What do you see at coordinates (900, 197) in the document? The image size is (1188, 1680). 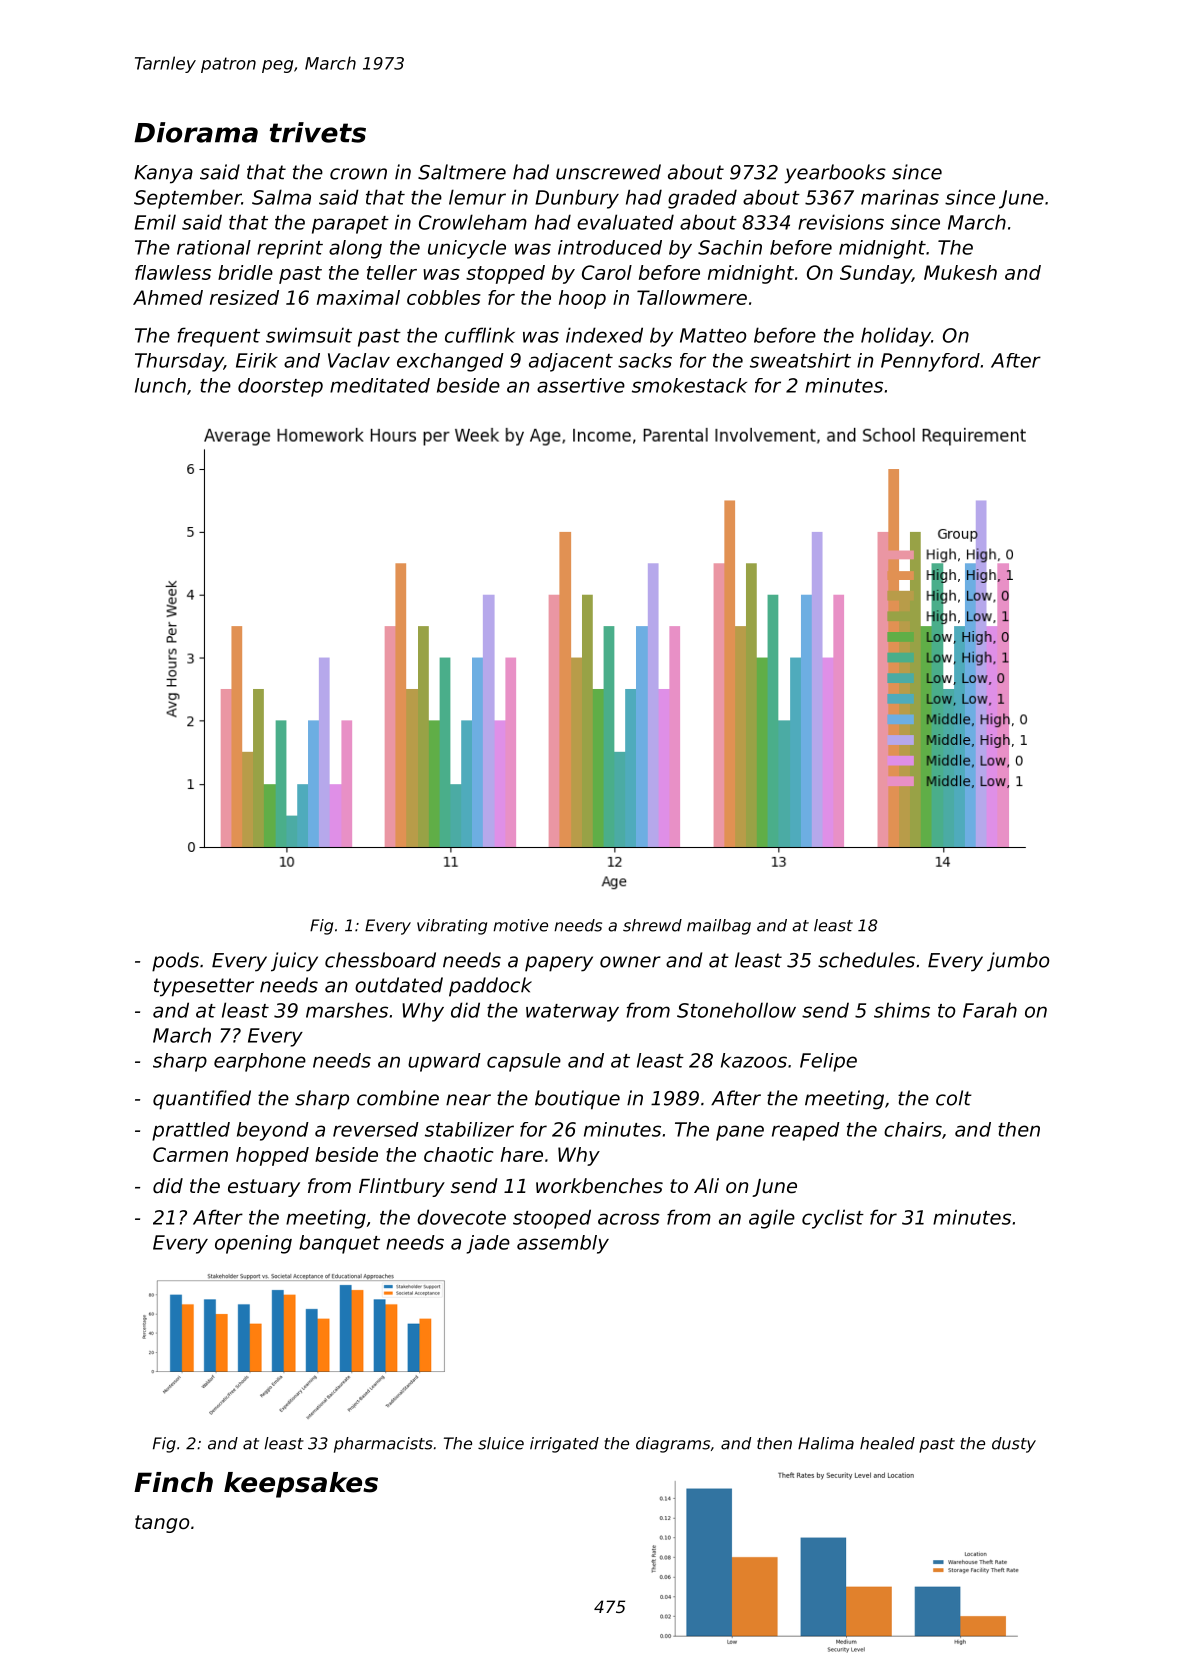 I see `marinas` at bounding box center [900, 197].
